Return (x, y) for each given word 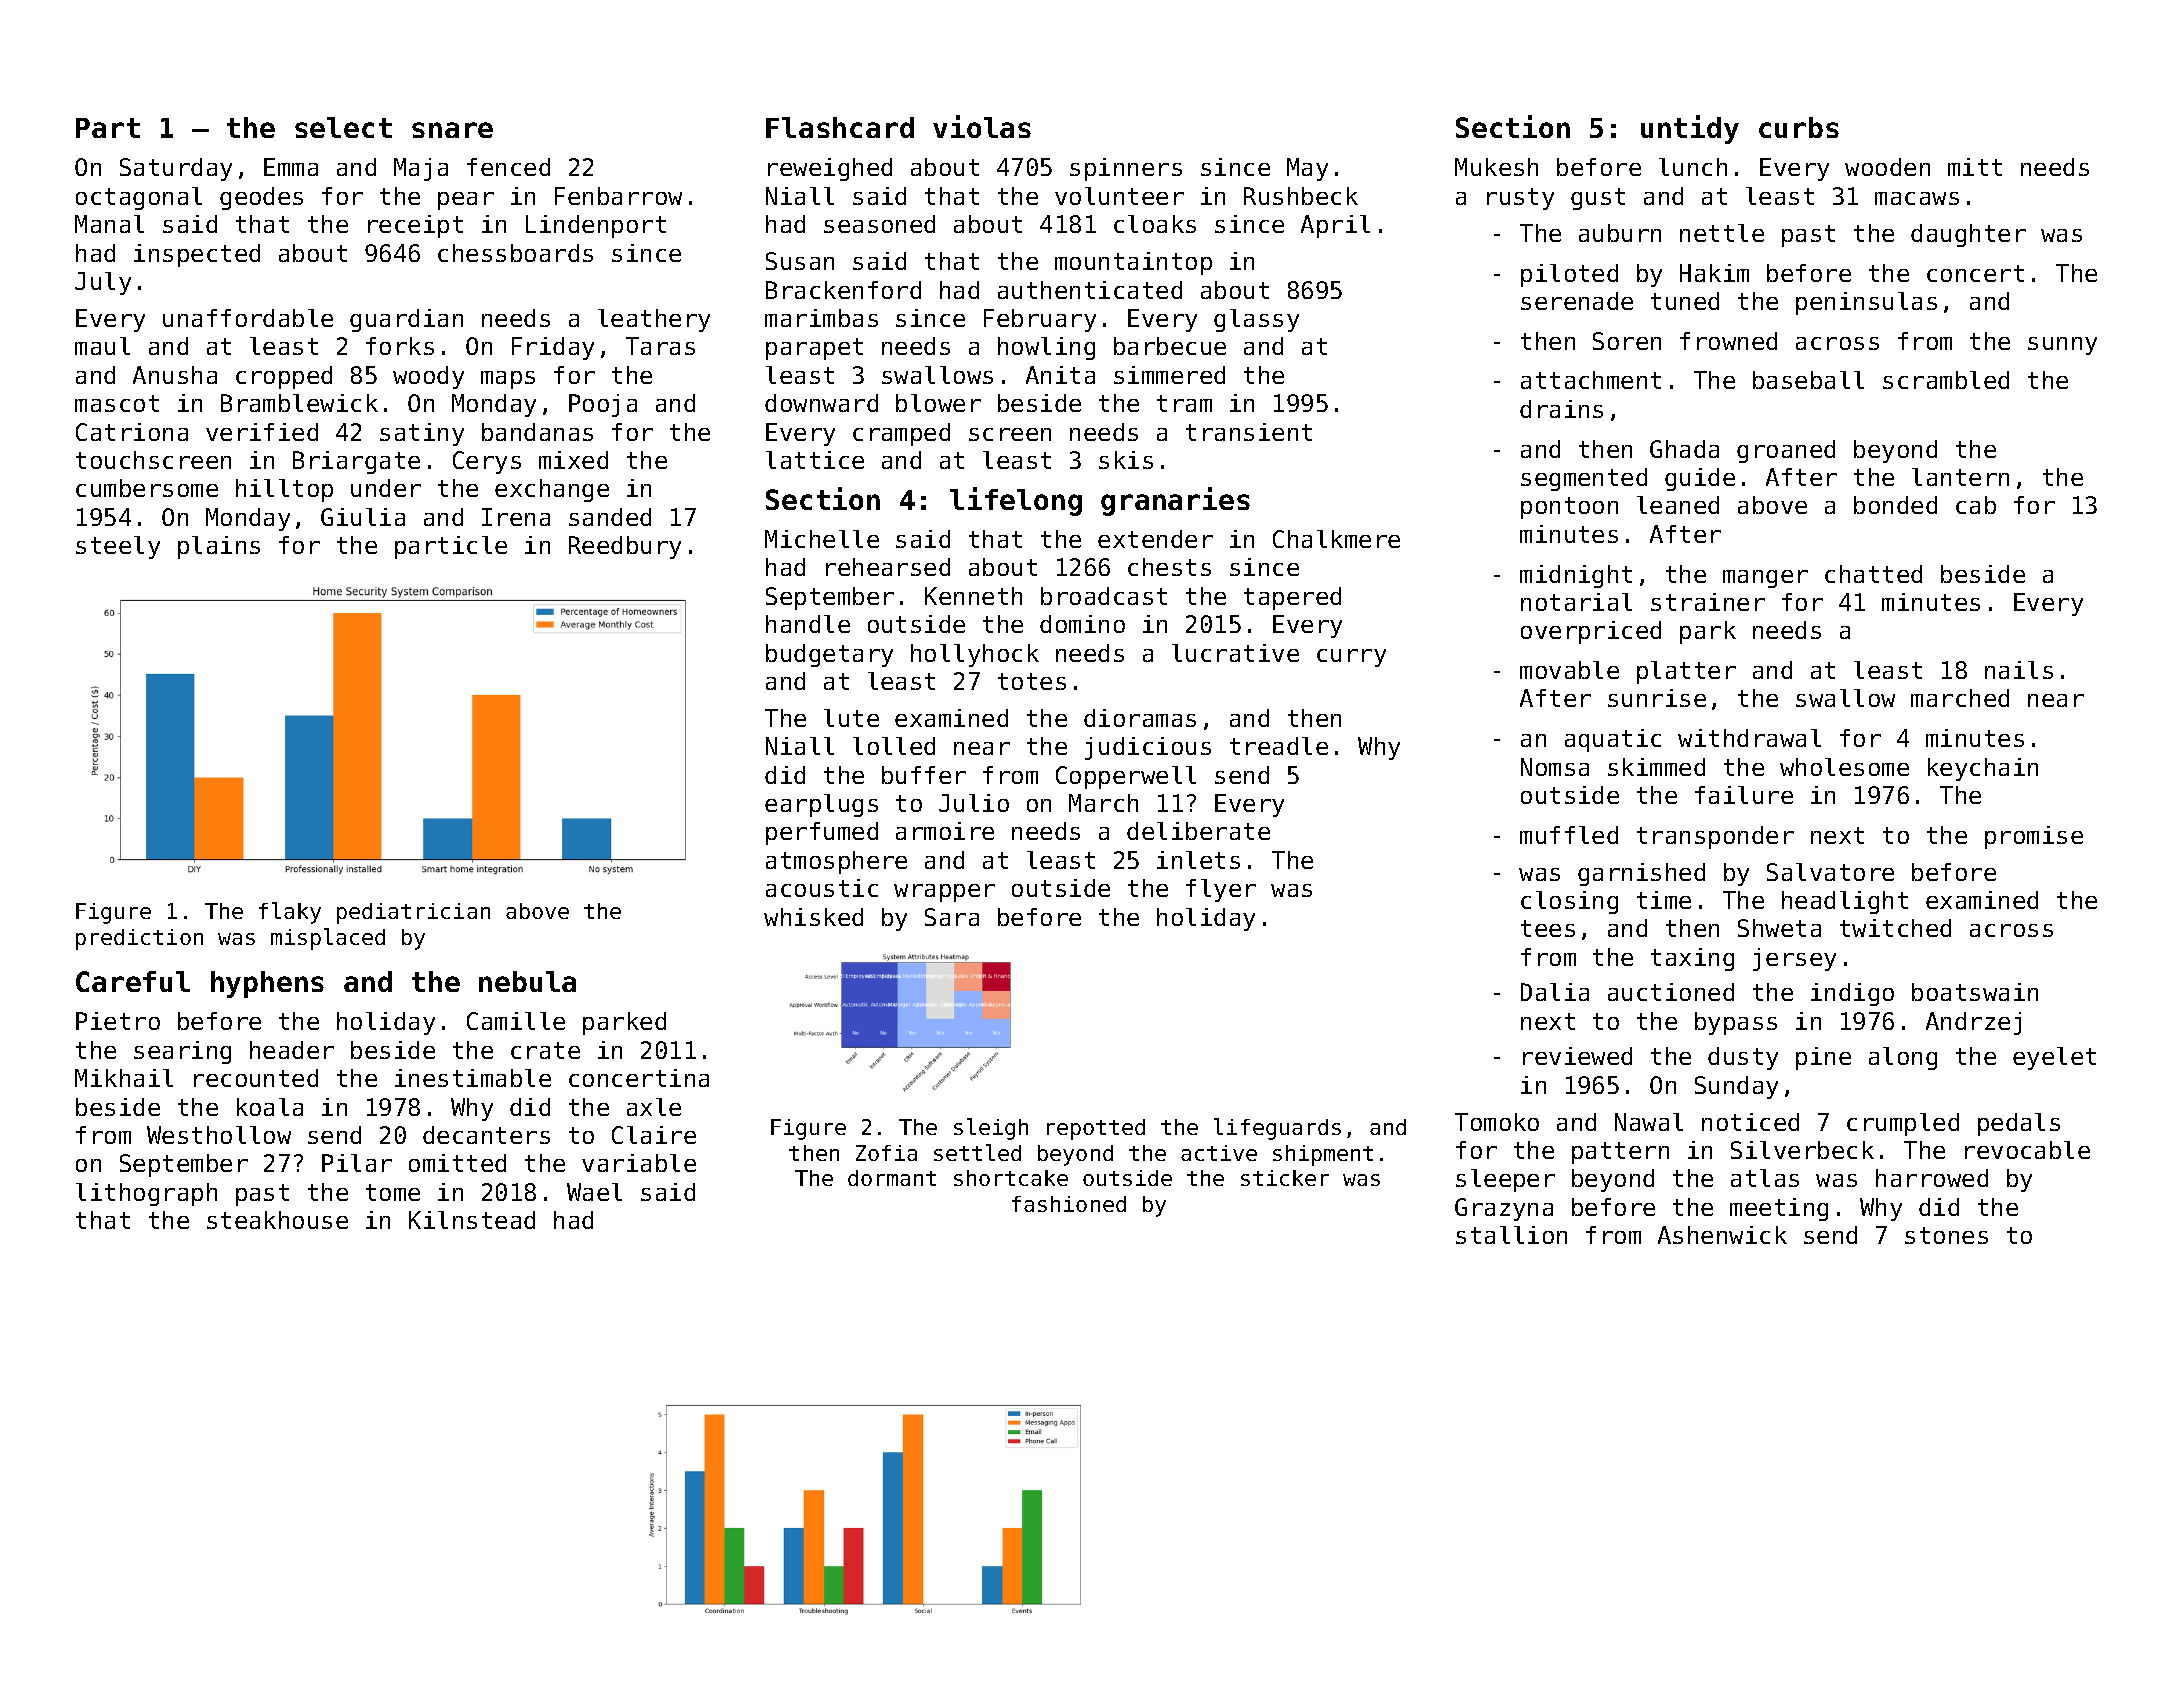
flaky (290, 913)
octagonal (139, 198)
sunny (2062, 346)
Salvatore (1830, 872)
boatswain (1975, 992)
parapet (814, 349)
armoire (945, 831)
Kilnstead (472, 1220)
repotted (1096, 1129)
